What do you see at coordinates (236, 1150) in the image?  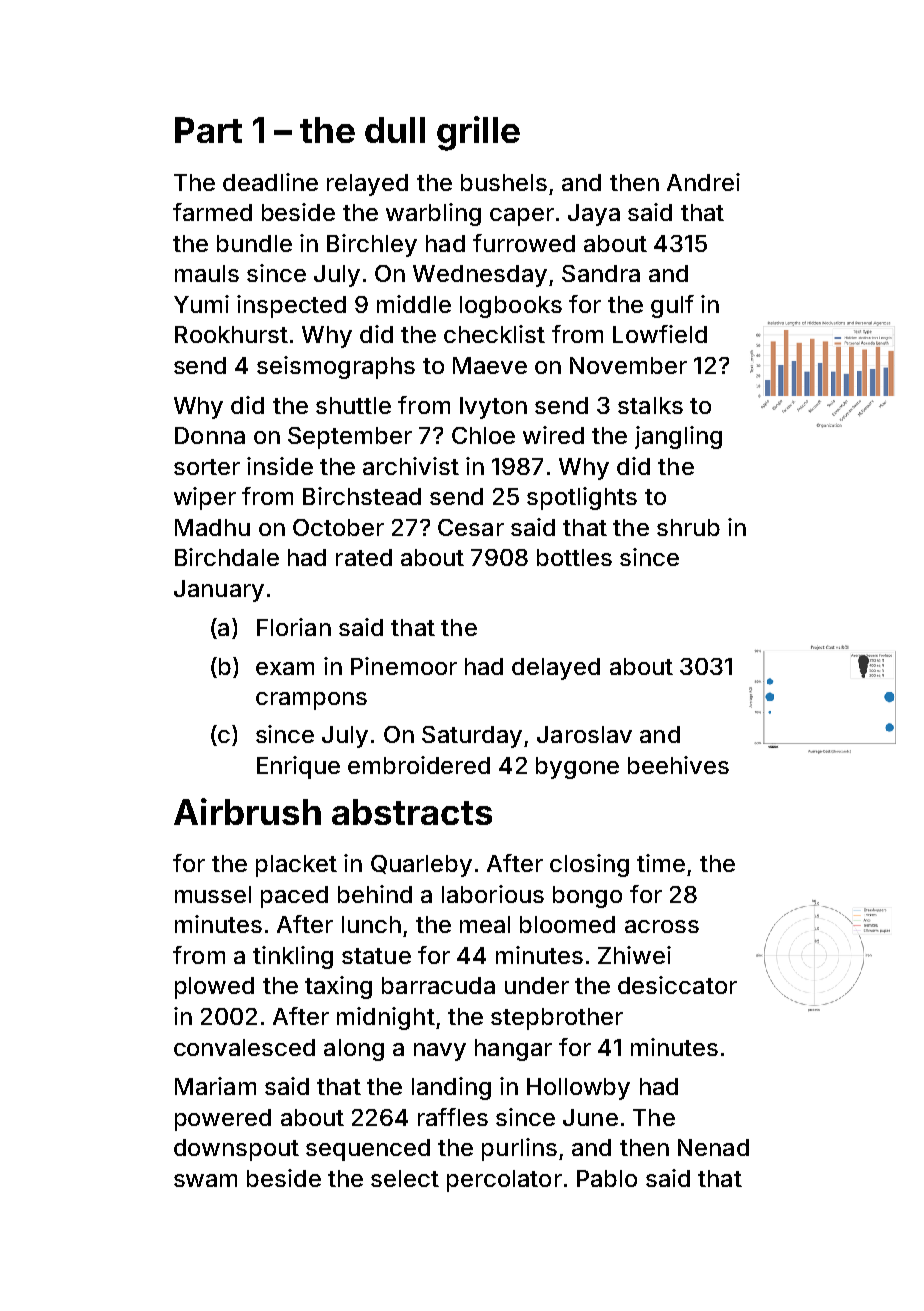 I see `downspout` at bounding box center [236, 1150].
